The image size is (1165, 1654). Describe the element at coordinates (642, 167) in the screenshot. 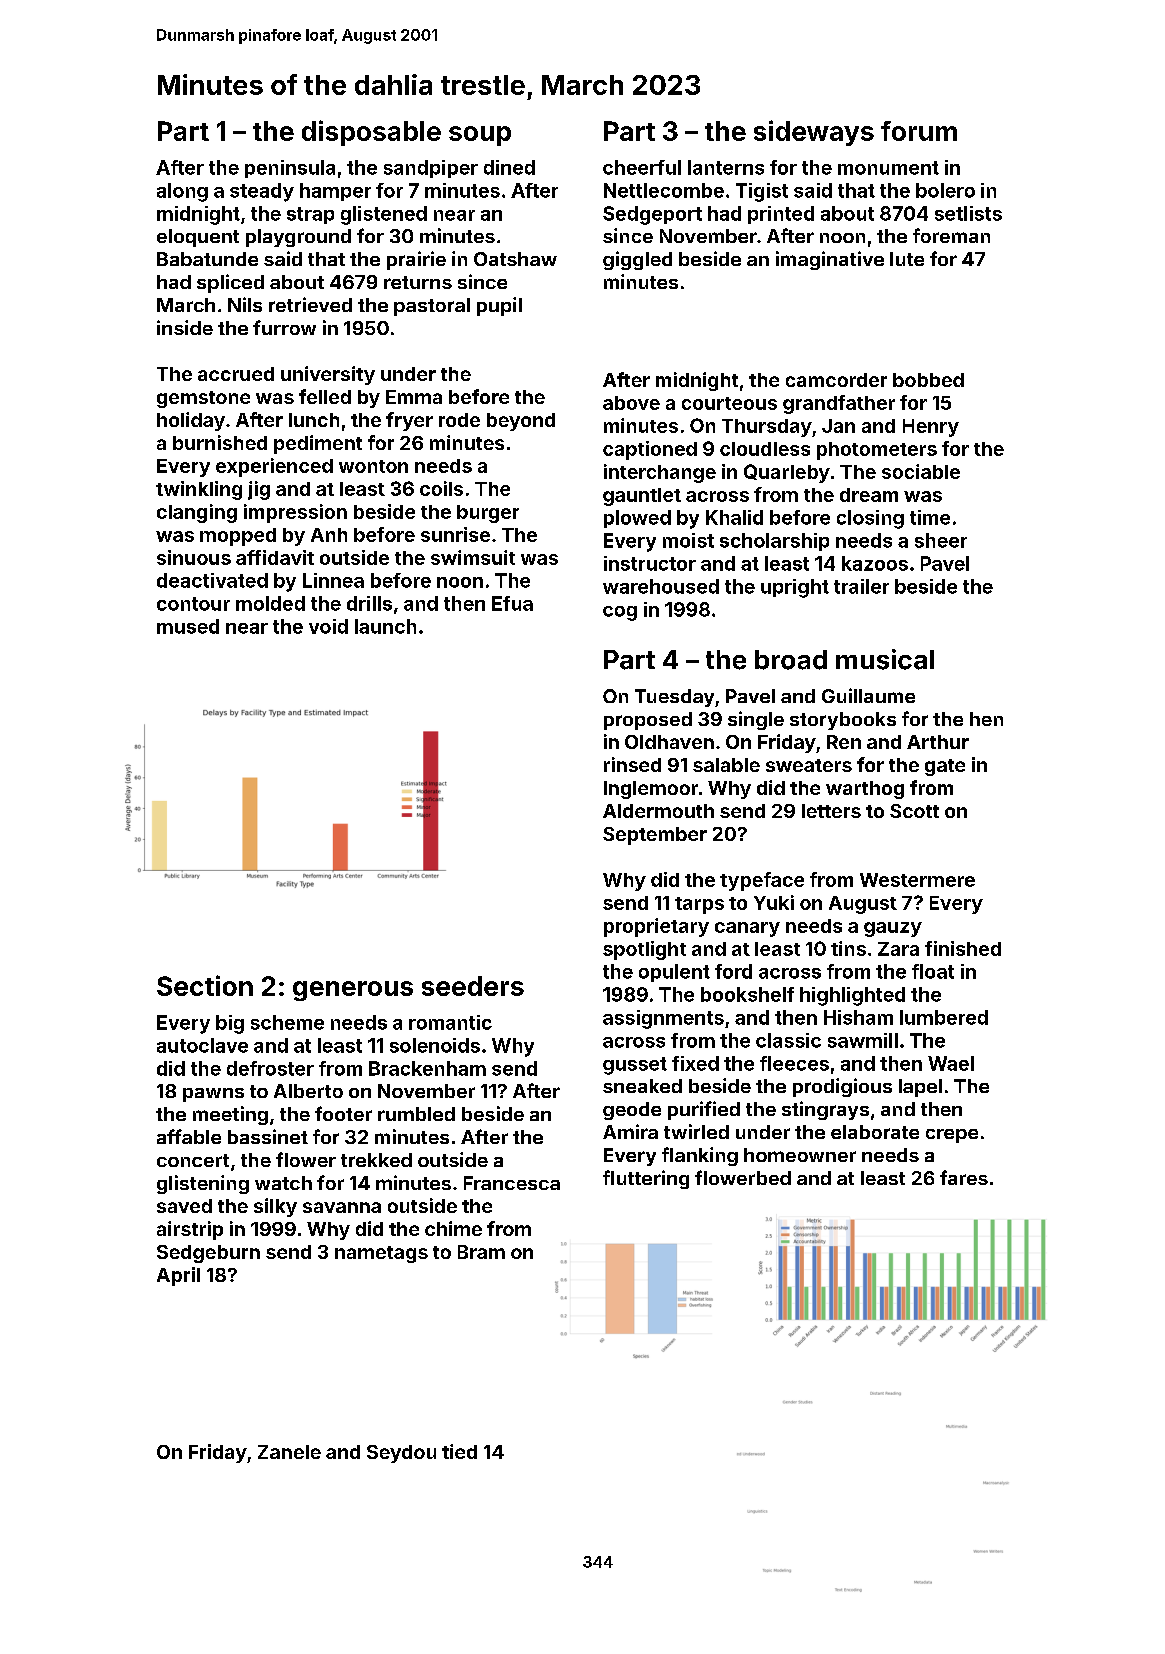

I see `cheerful` at that location.
